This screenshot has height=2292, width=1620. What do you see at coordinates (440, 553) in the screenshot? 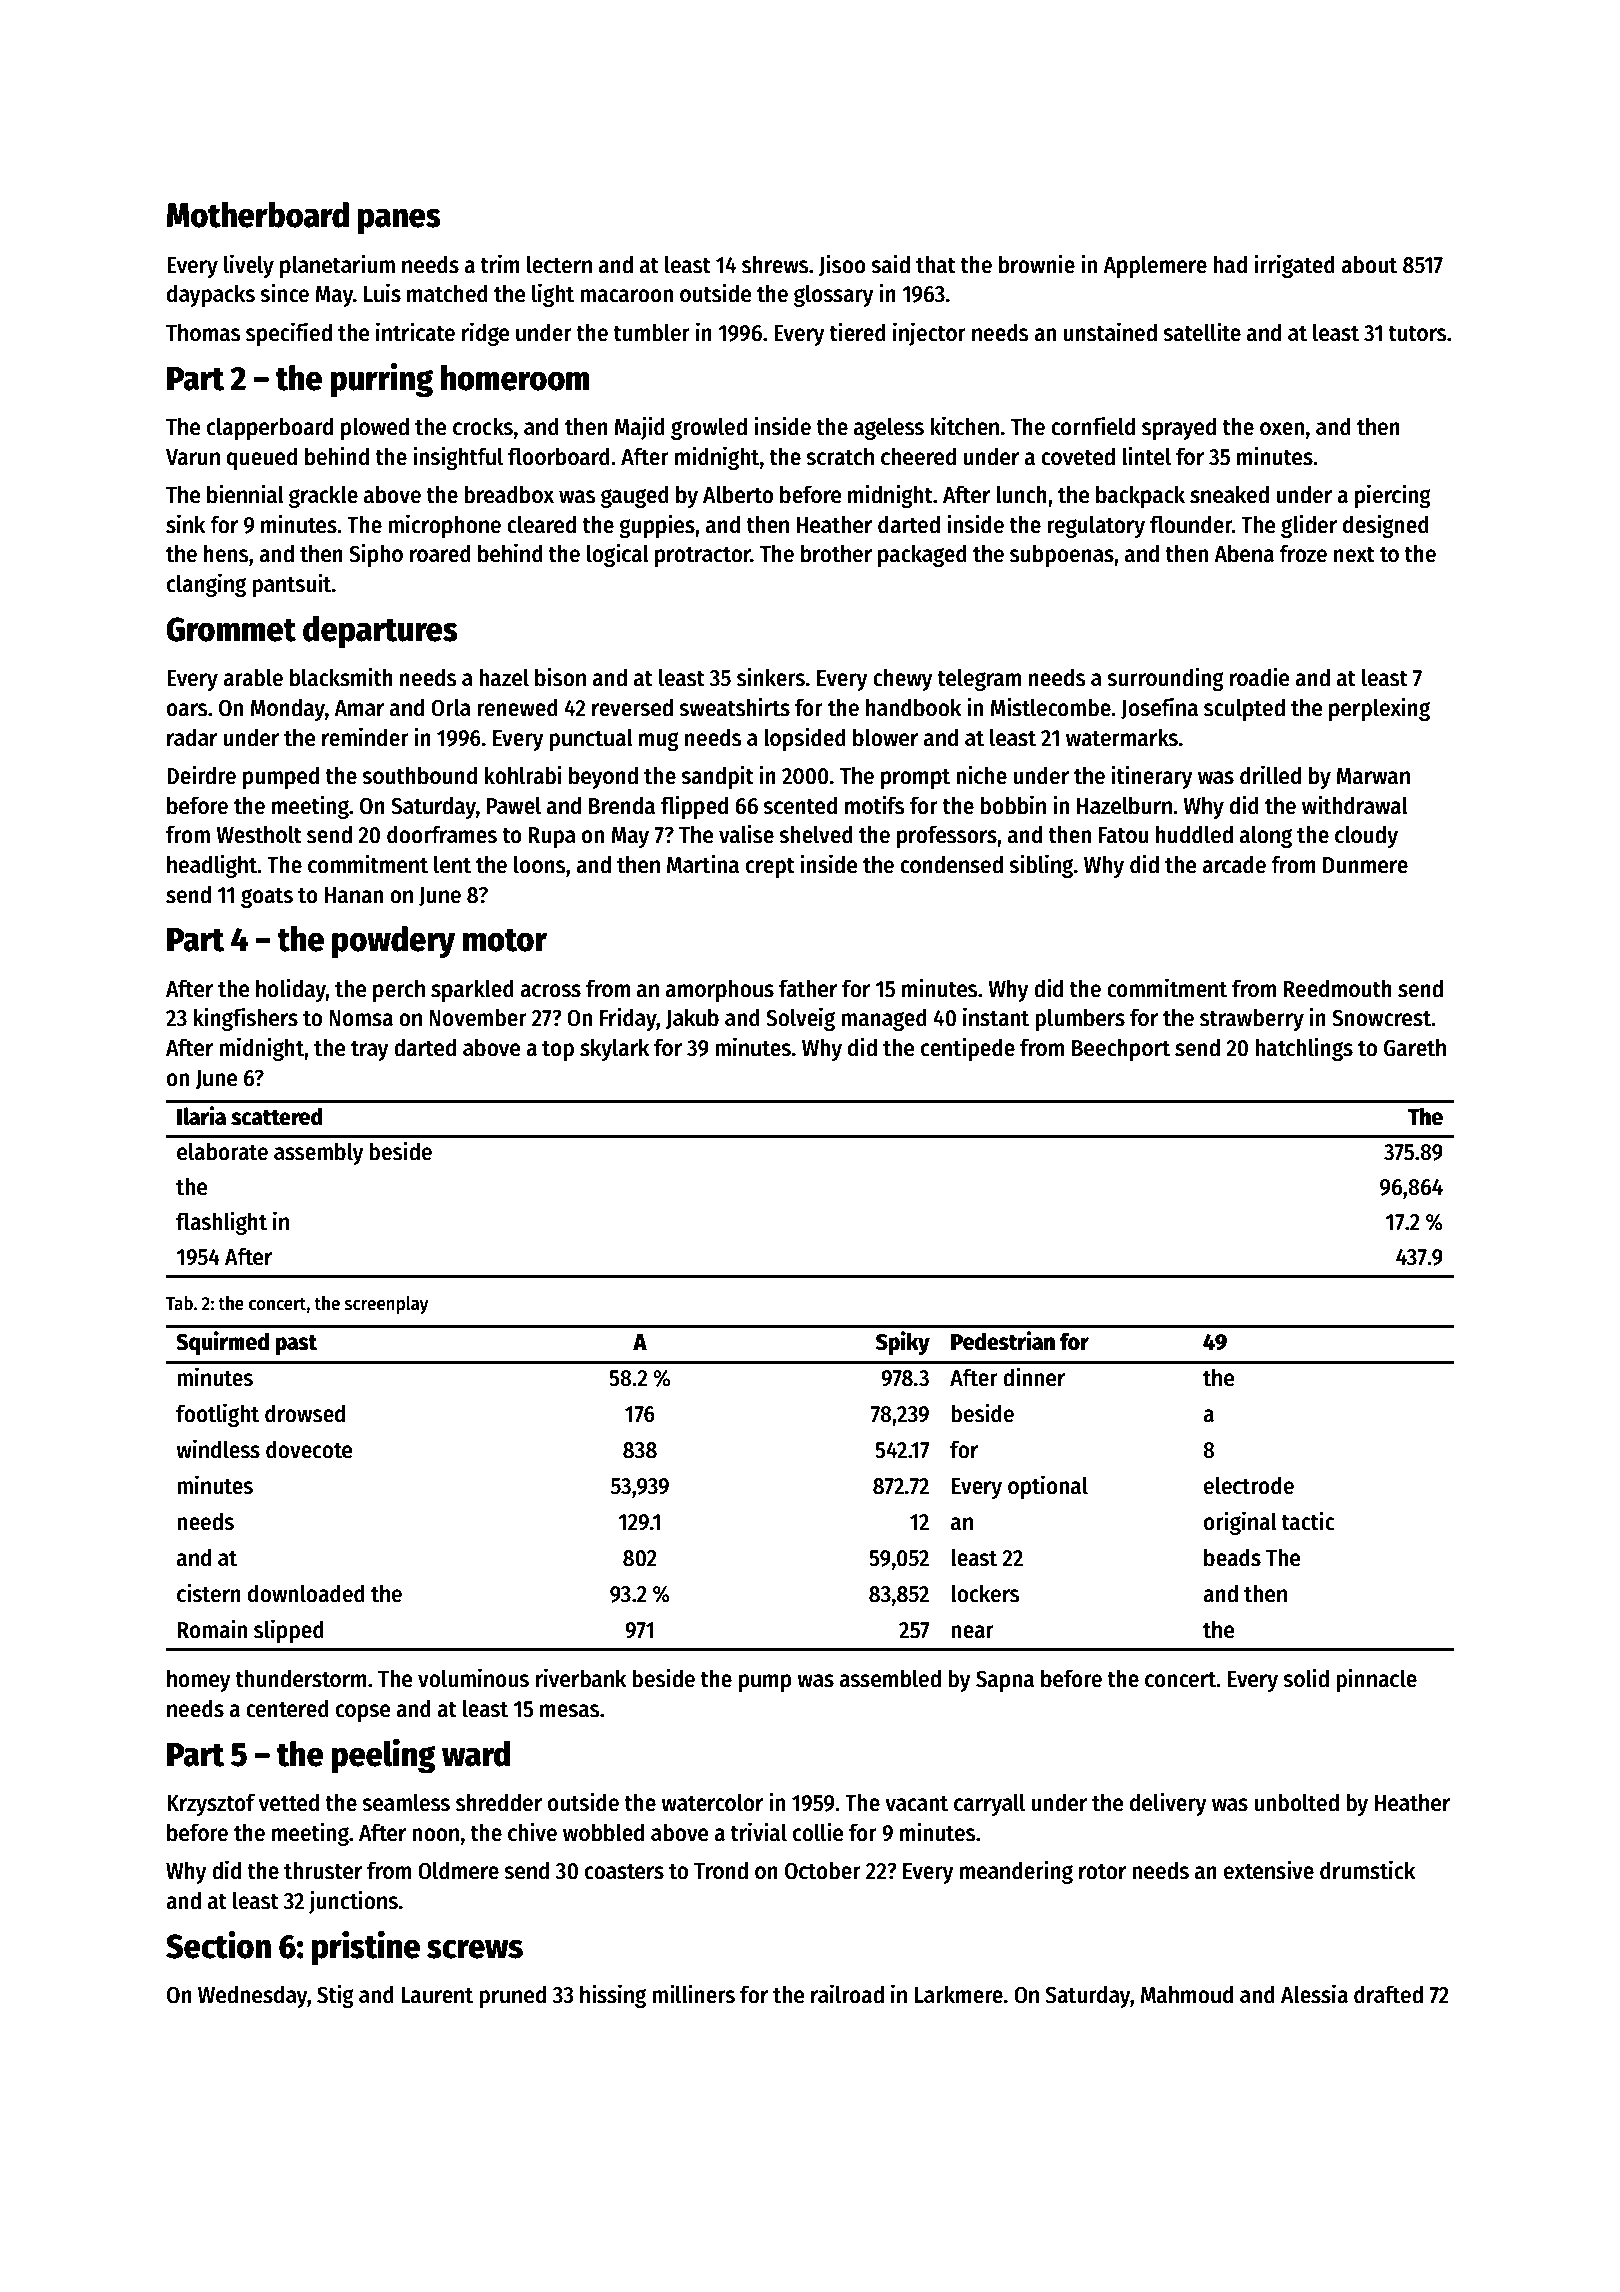
I see `roared` at bounding box center [440, 553].
